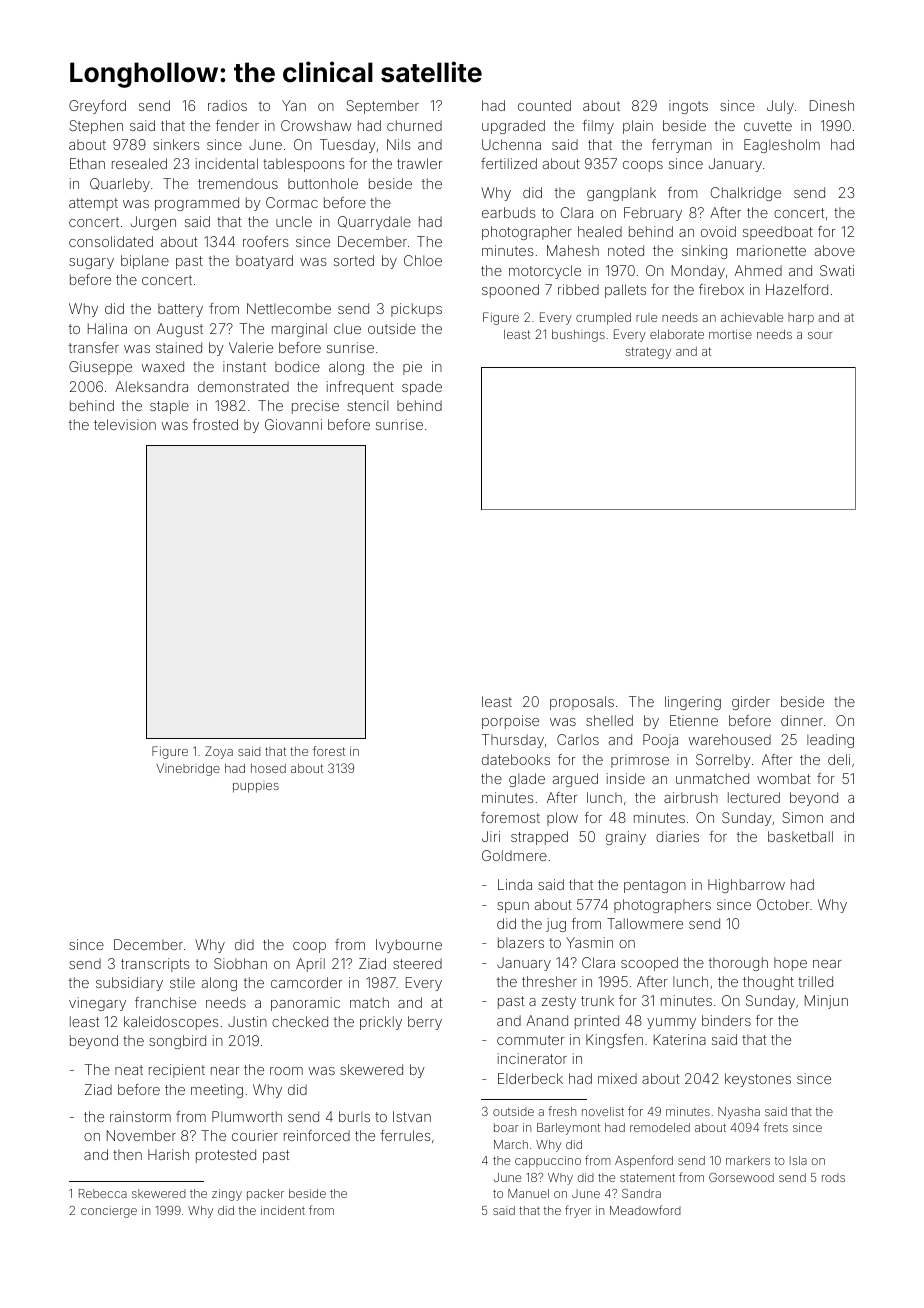 The height and width of the screenshot is (1308, 924). I want to click on pentagon, so click(655, 886).
